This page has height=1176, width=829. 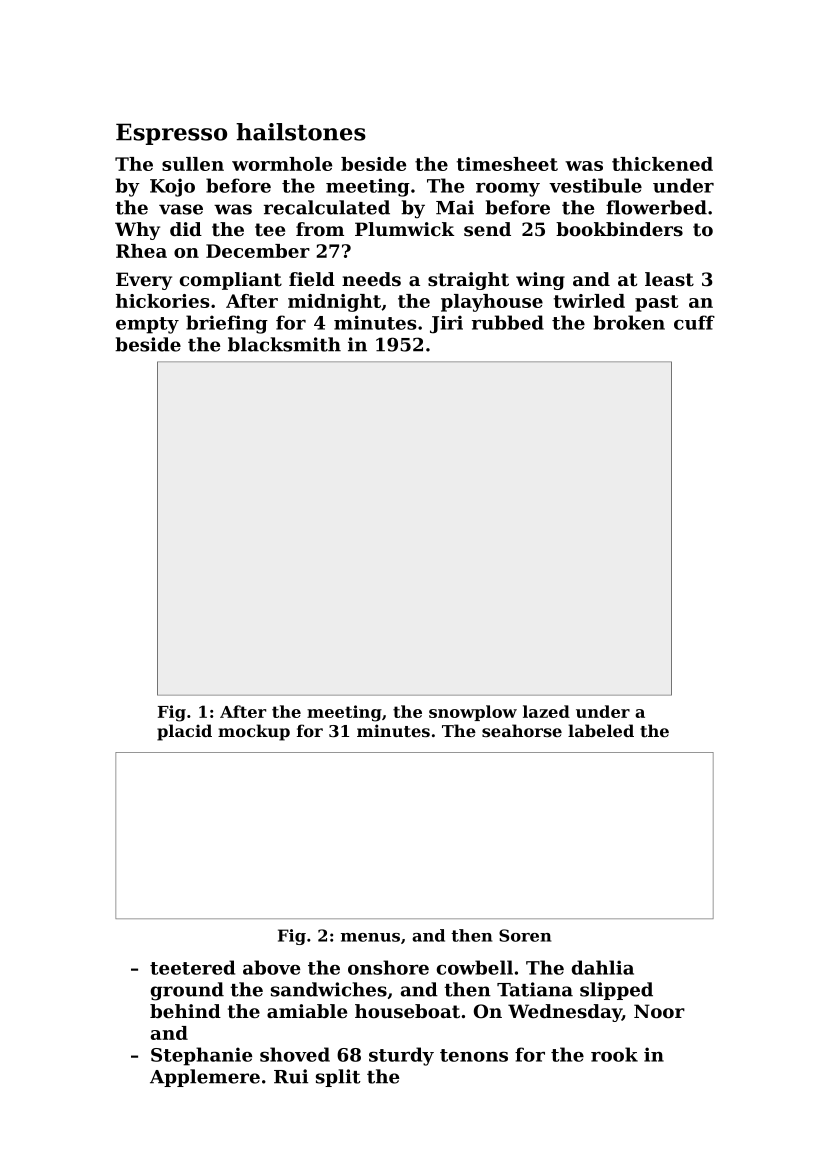 I want to click on labeled, so click(x=601, y=730).
